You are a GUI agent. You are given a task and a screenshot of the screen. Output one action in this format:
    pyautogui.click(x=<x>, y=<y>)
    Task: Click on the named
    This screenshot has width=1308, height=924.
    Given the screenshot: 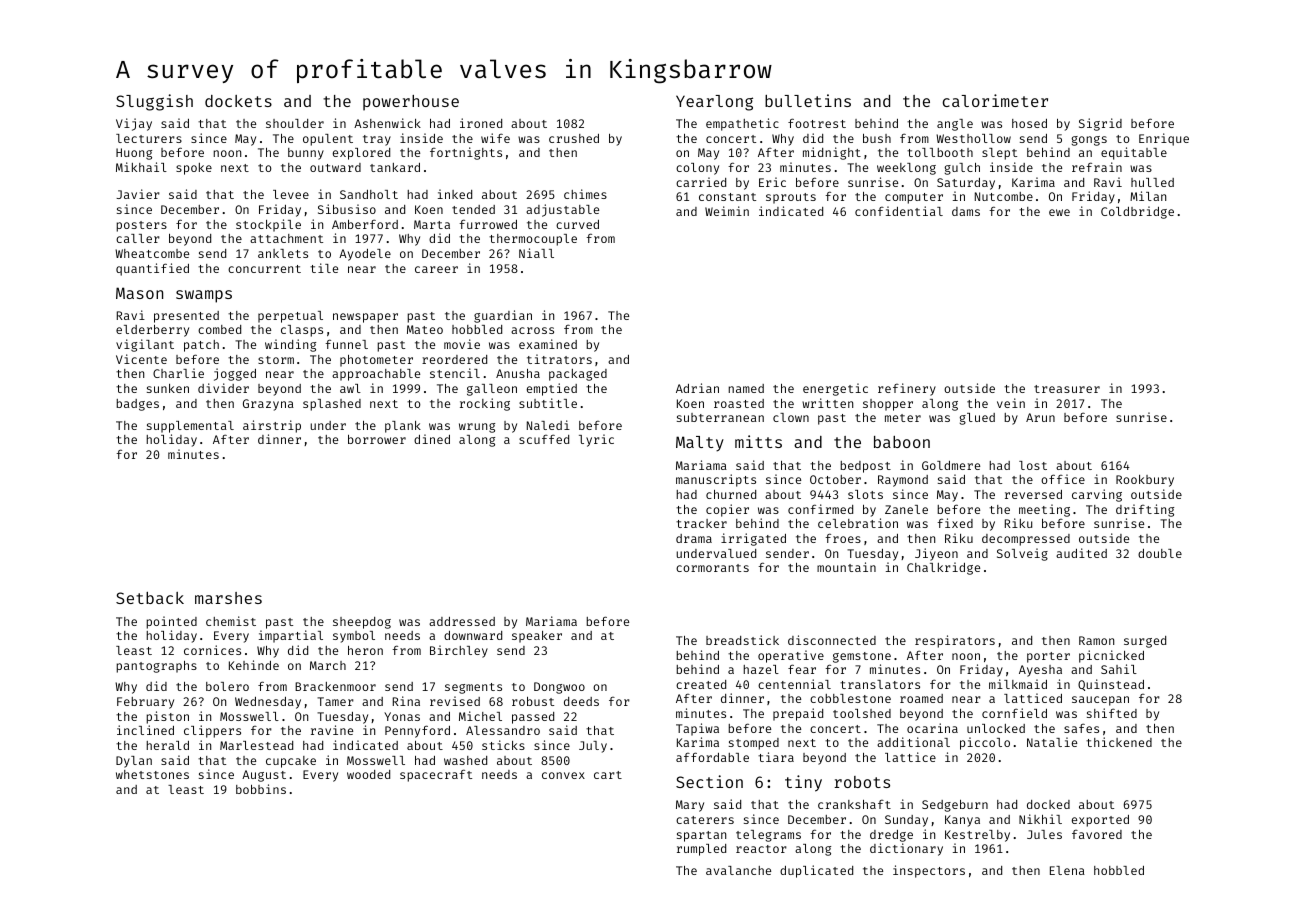 What is the action you would take?
    pyautogui.click(x=746, y=388)
